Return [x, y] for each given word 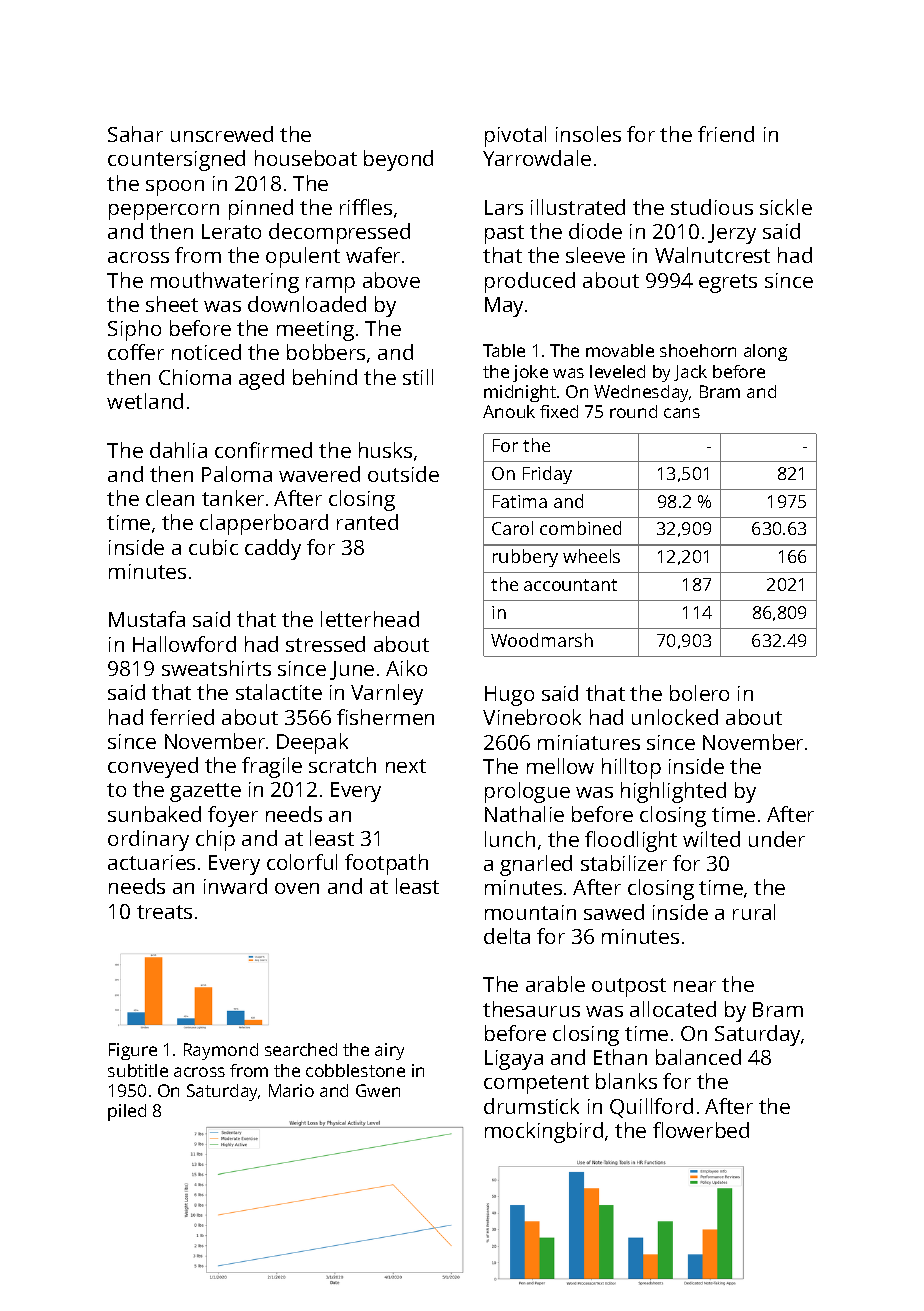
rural [754, 912]
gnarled [536, 865]
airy [389, 1051]
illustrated [578, 207]
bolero [699, 693]
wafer [373, 255]
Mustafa [147, 619]
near [695, 986]
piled [127, 1112]
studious [712, 207]
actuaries [151, 862]
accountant [570, 585]
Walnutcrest [712, 255]
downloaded [307, 304]
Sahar [135, 134]
